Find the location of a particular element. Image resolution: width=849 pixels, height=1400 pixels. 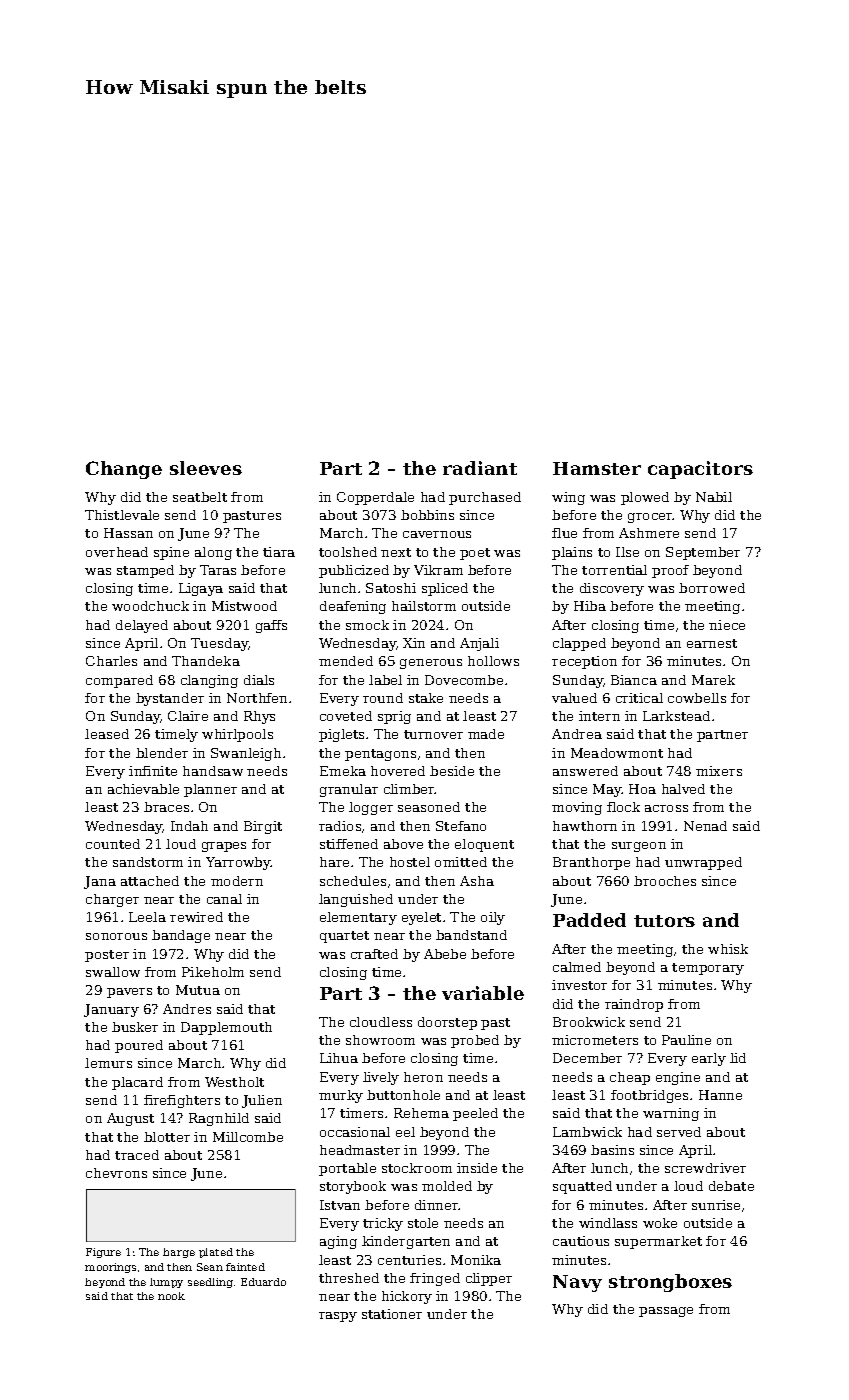

Dovecombe is located at coordinates (464, 680).
